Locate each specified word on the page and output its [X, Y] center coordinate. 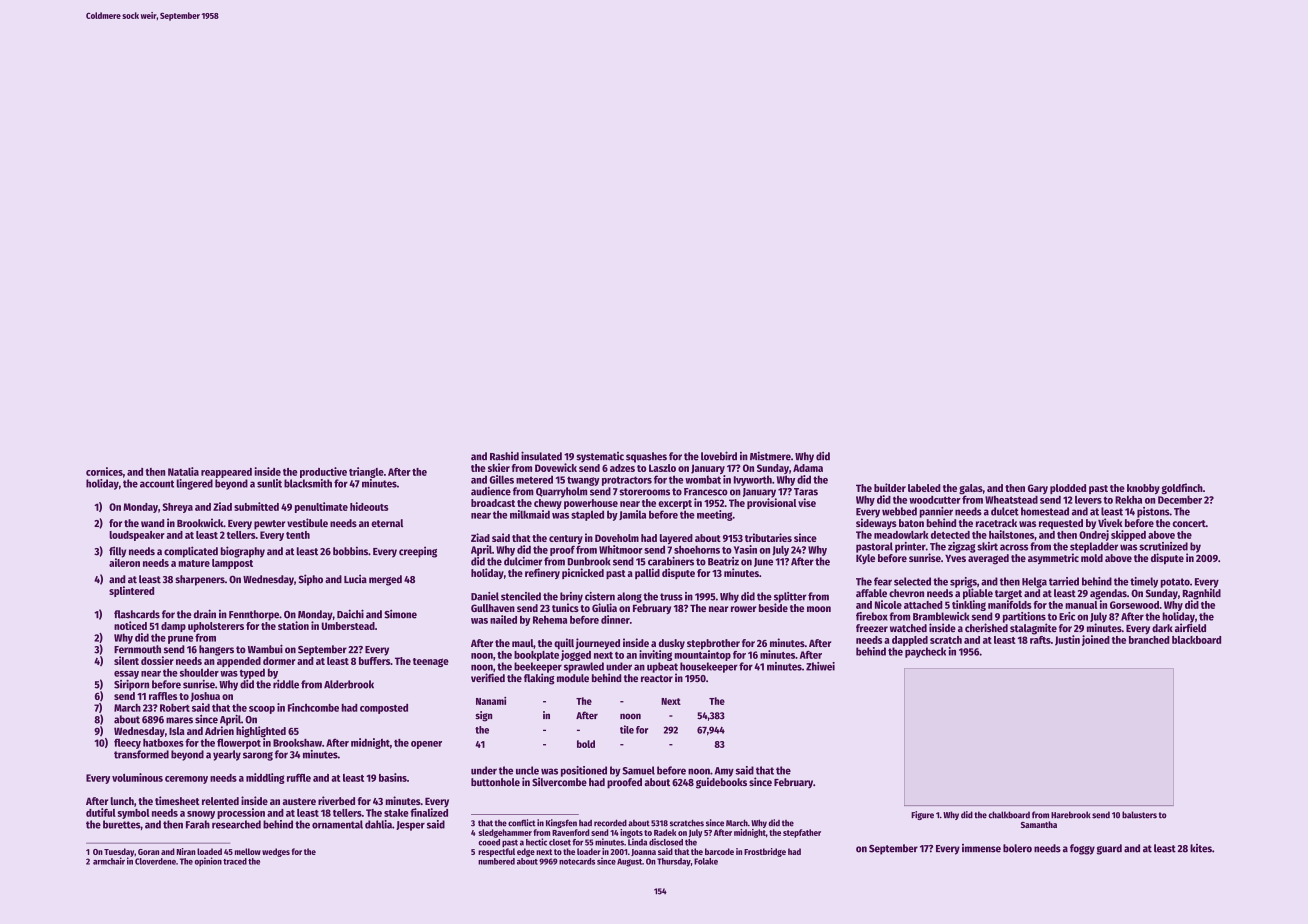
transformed [141, 754]
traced [235, 861]
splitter [790, 597]
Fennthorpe [254, 615]
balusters [1139, 815]
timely [1144, 582]
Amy [724, 772]
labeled [924, 488]
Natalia [183, 471]
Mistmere [770, 456]
